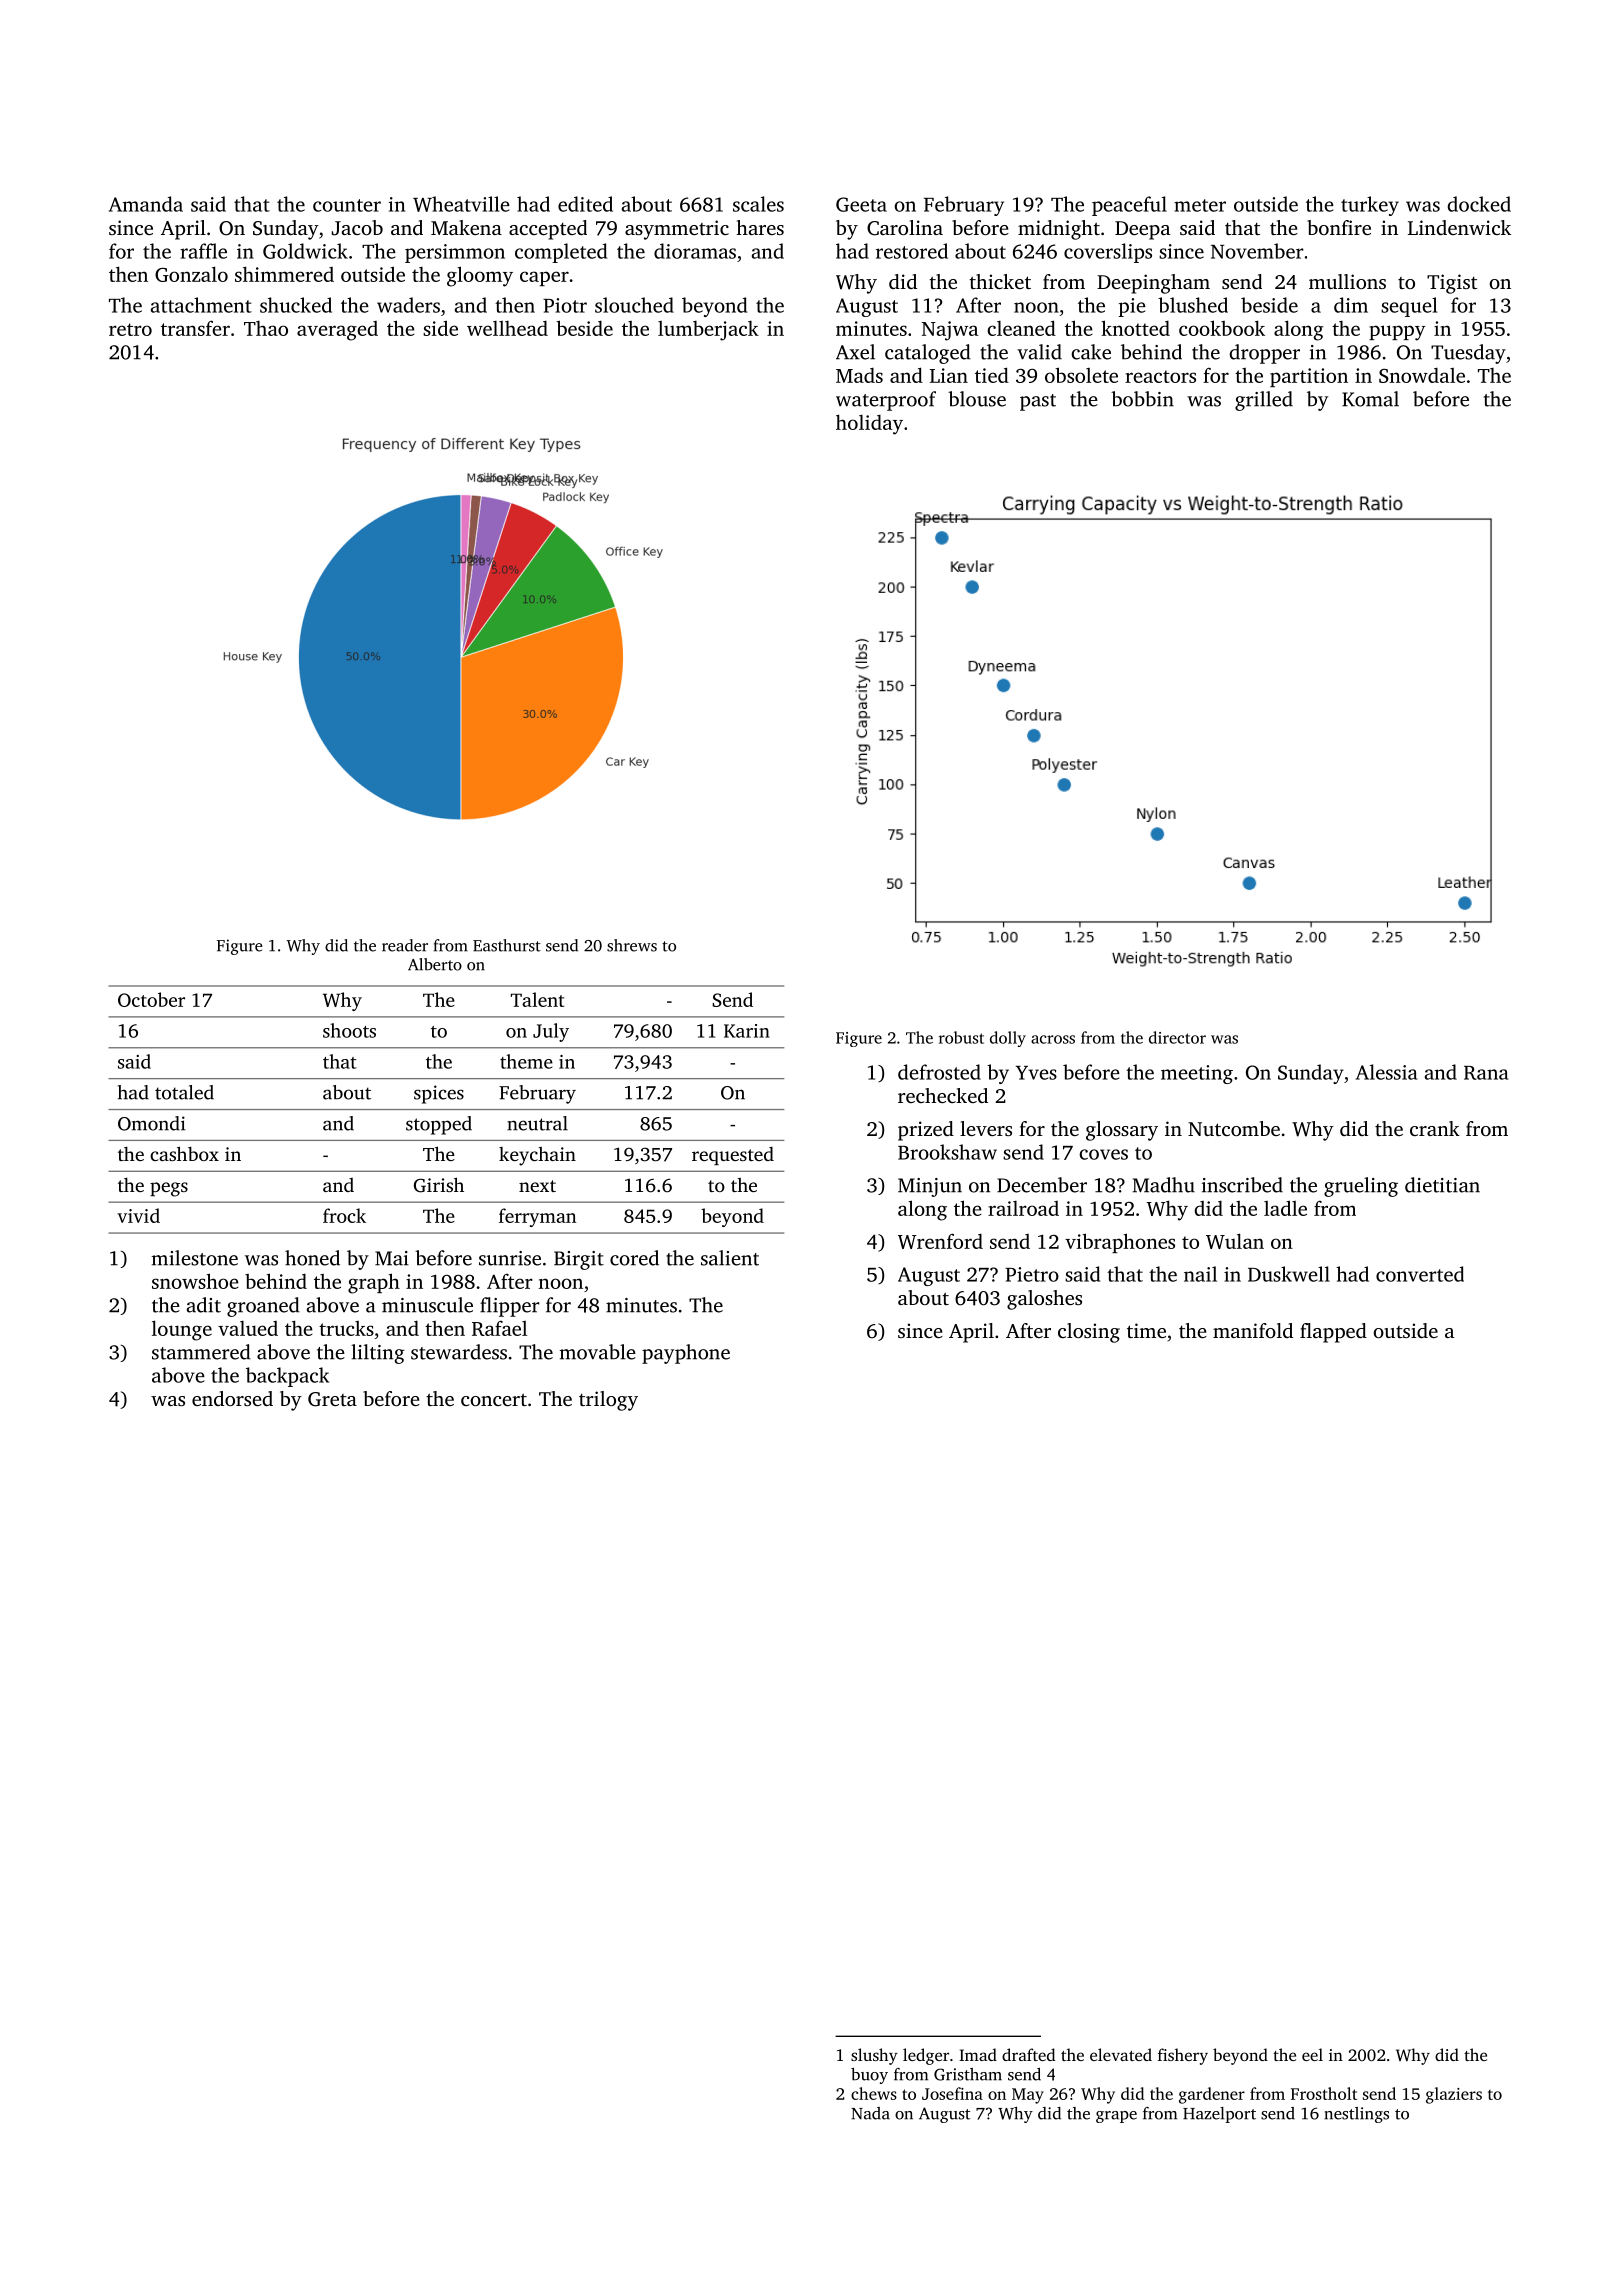  I want to click on trilogy, so click(608, 1401).
